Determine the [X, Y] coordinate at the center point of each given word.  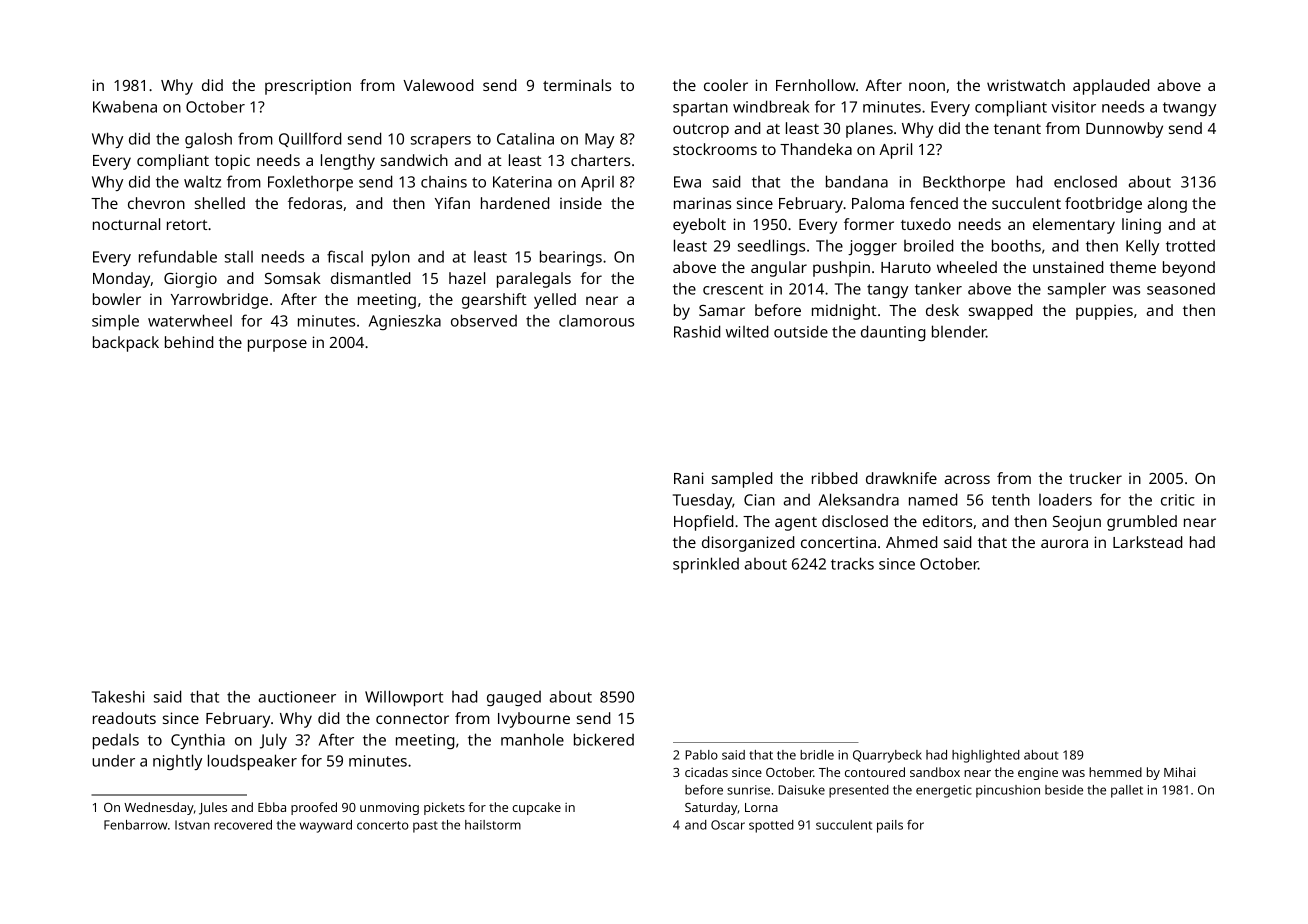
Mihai [1179, 772]
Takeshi [118, 696]
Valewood [438, 85]
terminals [577, 85]
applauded [1111, 87]
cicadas [706, 772]
